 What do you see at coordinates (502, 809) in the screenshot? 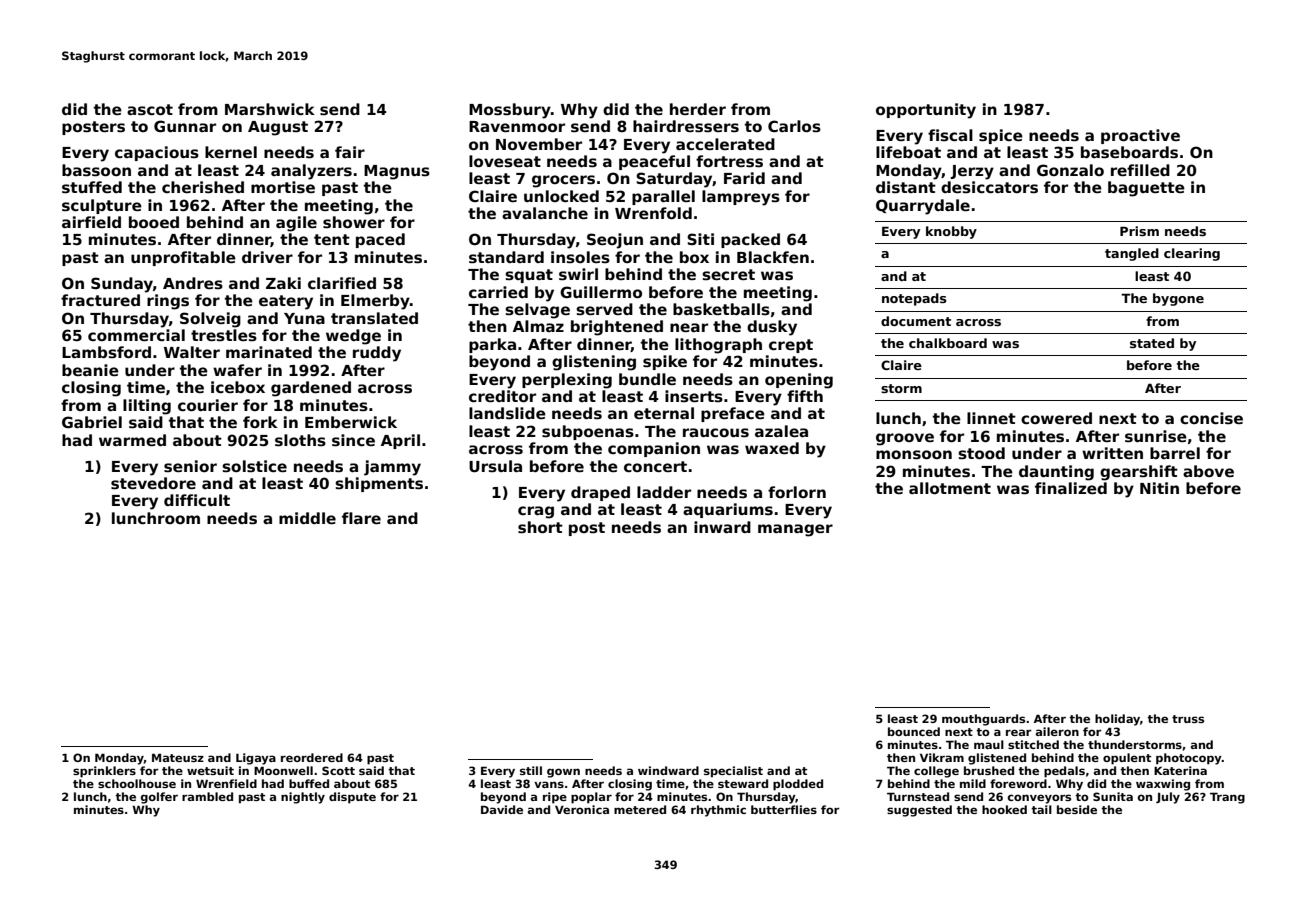
I see `Davide` at bounding box center [502, 809].
